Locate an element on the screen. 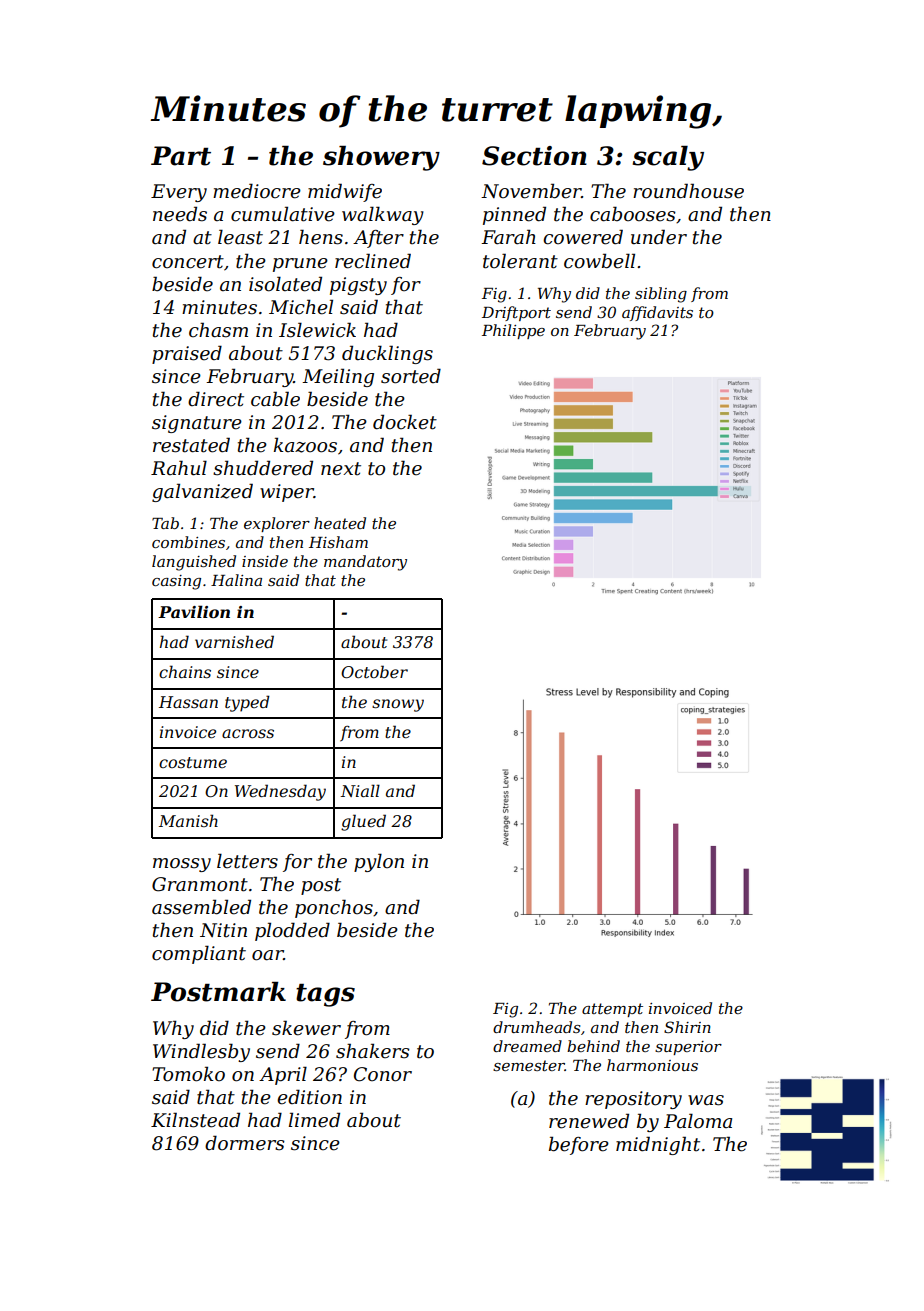  cabooses is located at coordinates (633, 214).
